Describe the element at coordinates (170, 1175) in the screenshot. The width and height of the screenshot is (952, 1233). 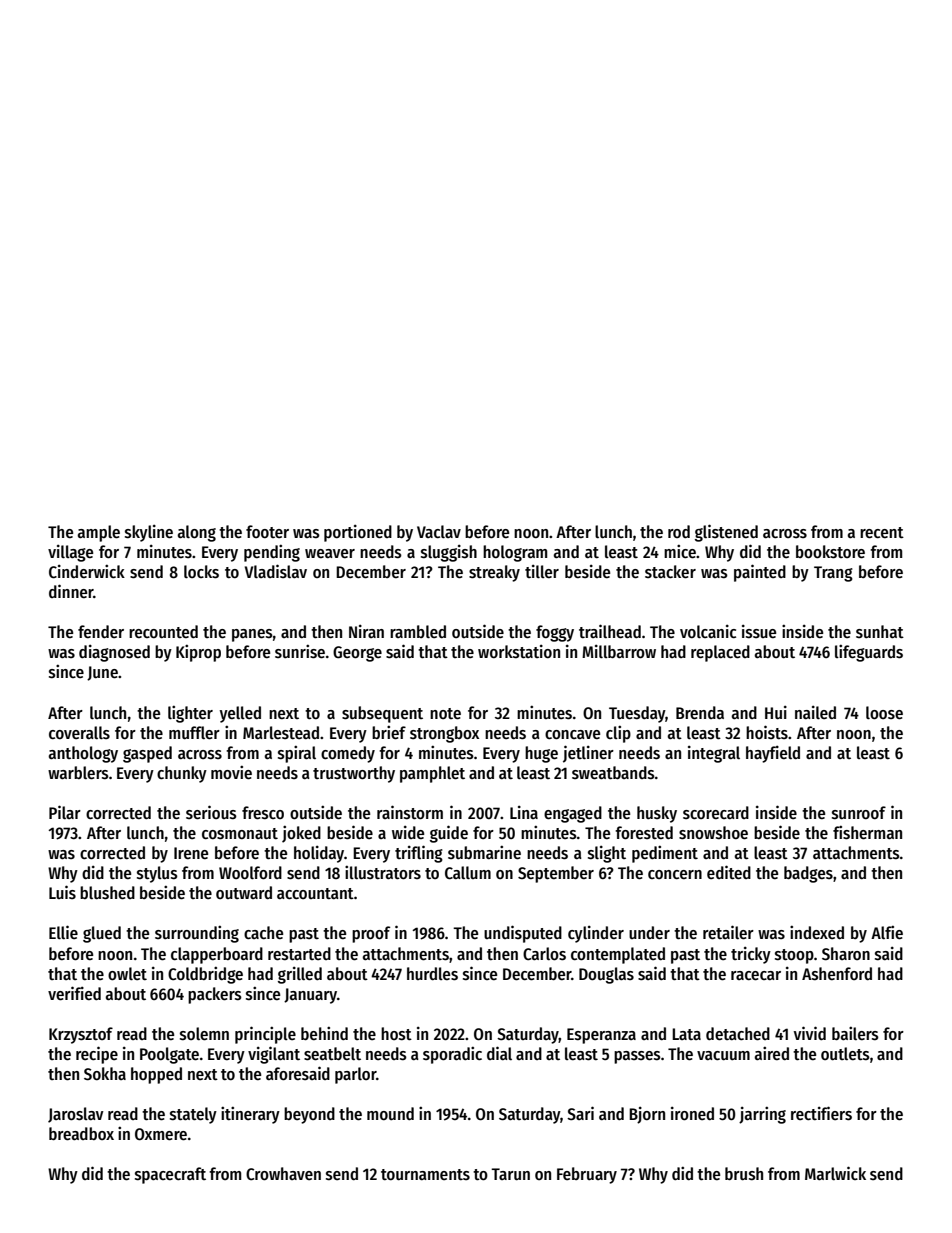
I see `spacecraft` at that location.
